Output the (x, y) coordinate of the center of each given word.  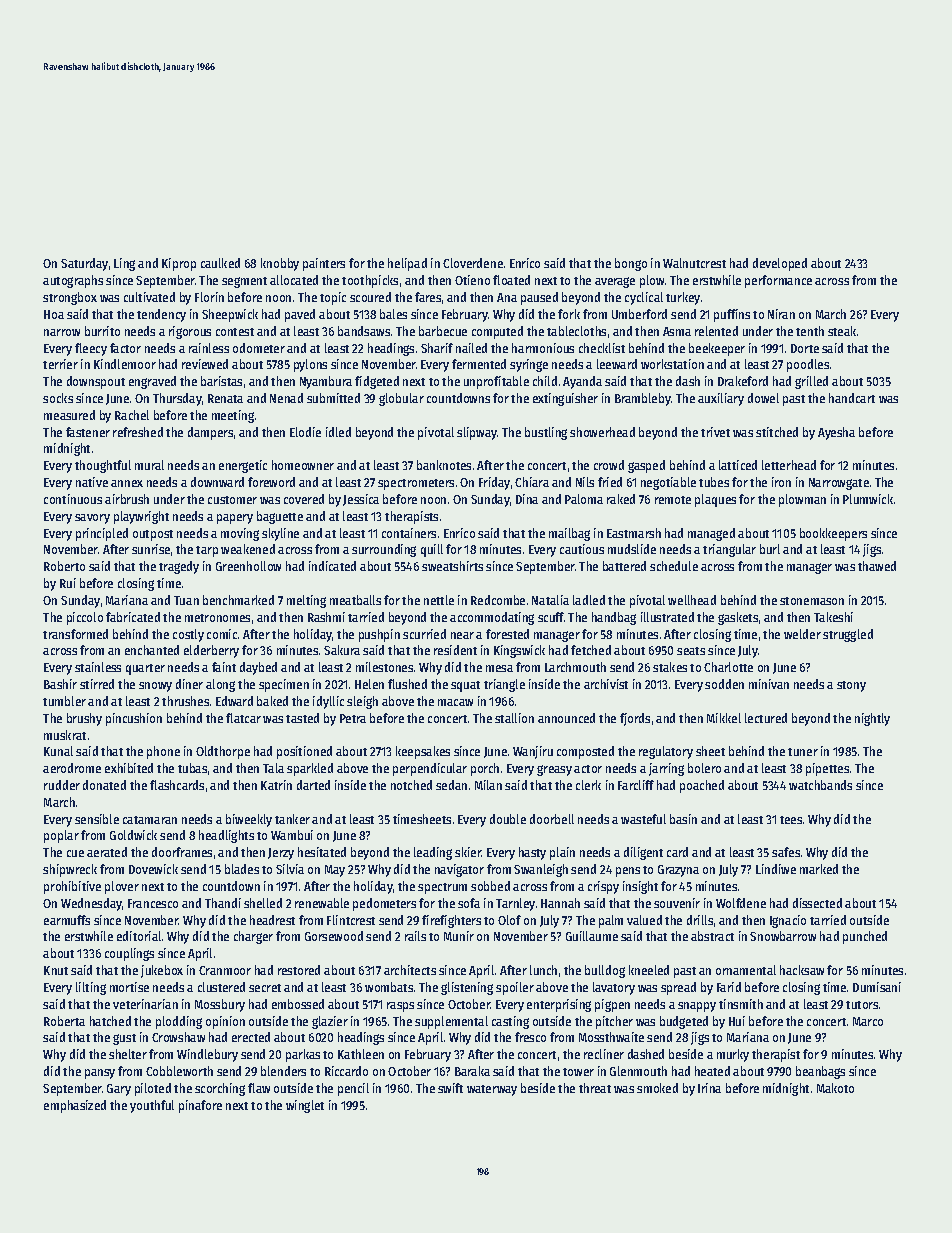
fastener (88, 432)
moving (240, 534)
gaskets (738, 618)
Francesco (153, 903)
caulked (220, 263)
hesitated (322, 852)
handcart (852, 398)
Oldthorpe (223, 752)
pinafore (200, 1106)
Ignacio (788, 921)
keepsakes (423, 752)
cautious (582, 549)
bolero (704, 768)
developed (780, 264)
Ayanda (582, 382)
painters (324, 264)
